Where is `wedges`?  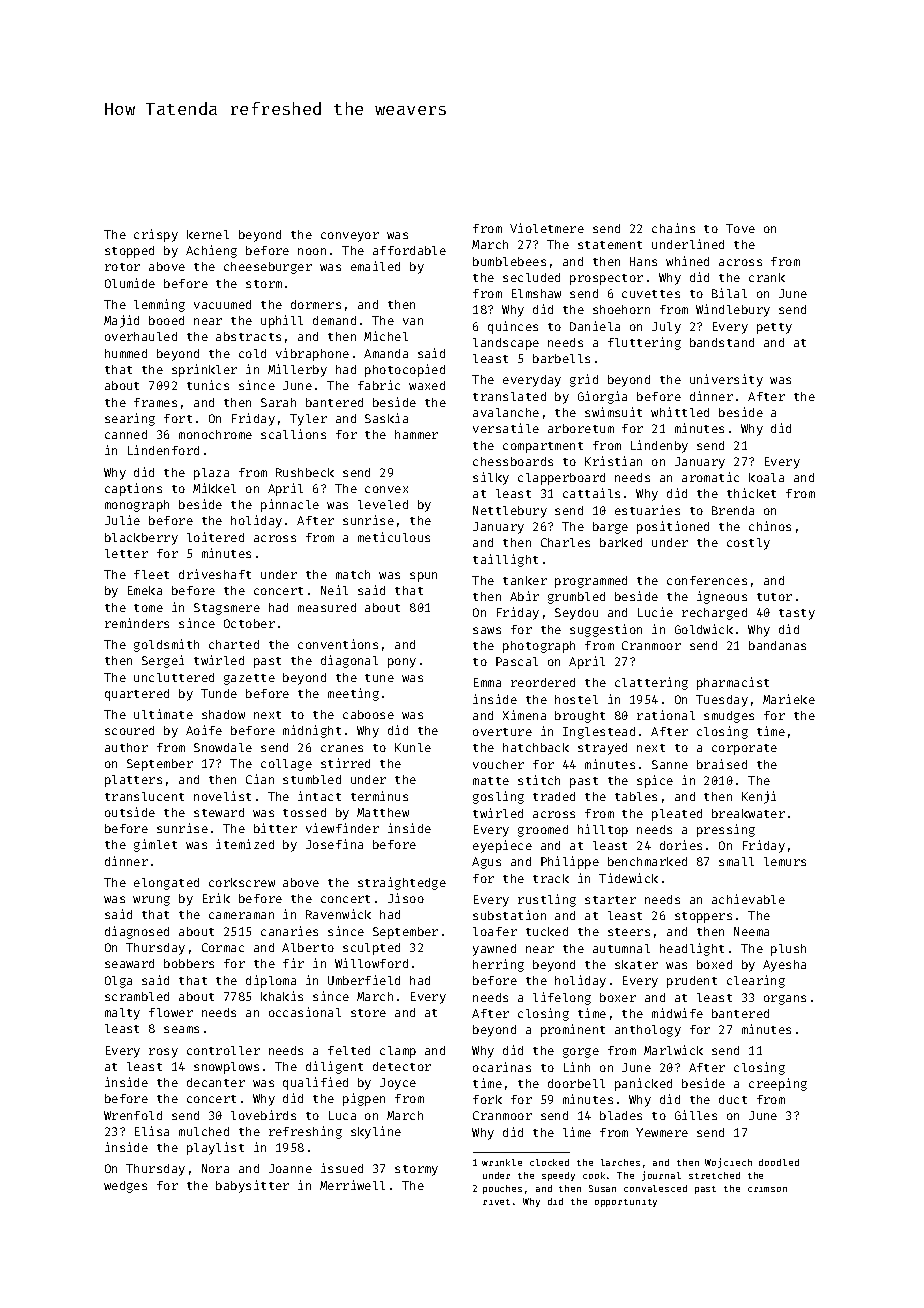 wedges is located at coordinates (125, 1187).
